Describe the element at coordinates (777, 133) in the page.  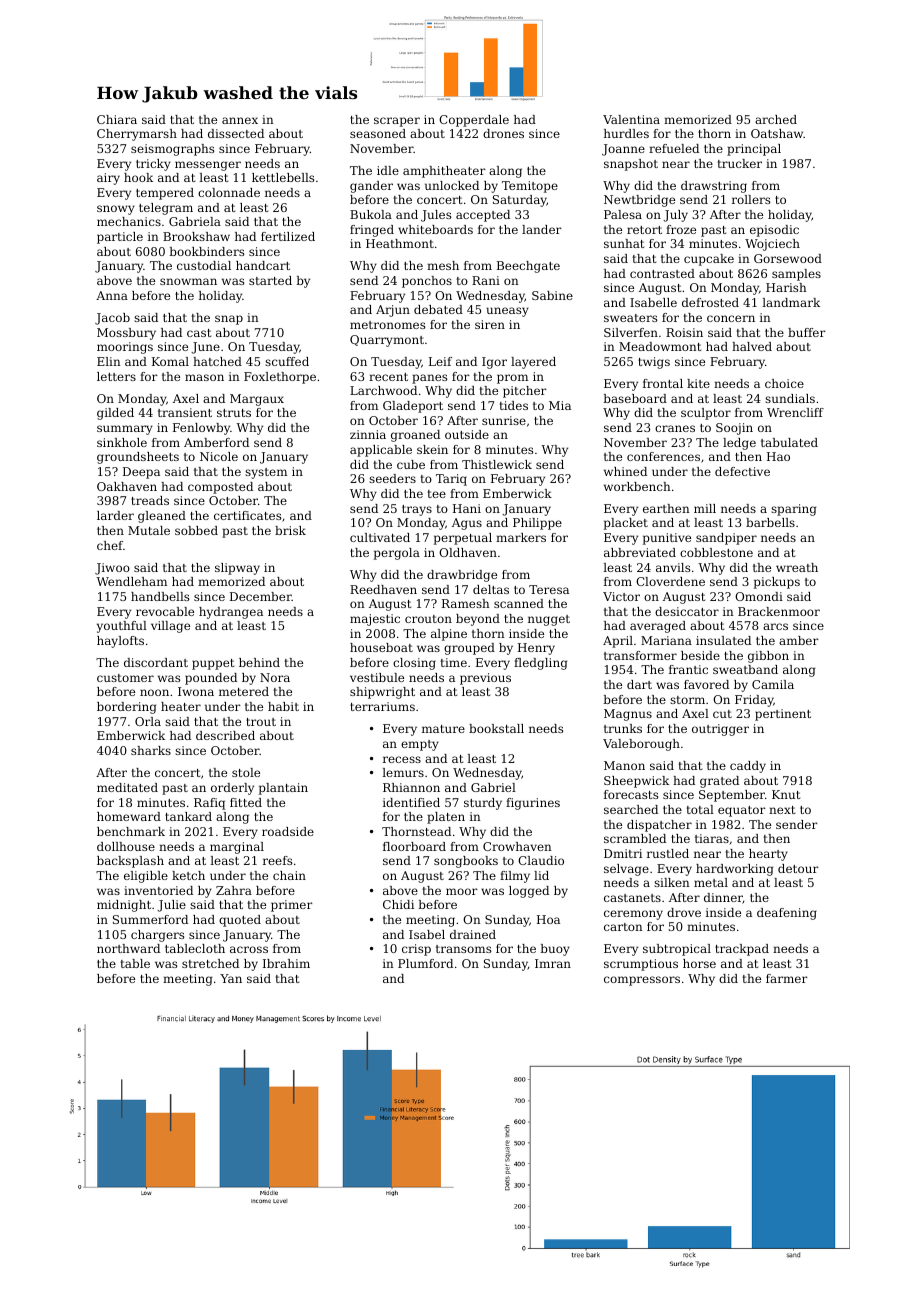
I see `Oatshaw` at that location.
